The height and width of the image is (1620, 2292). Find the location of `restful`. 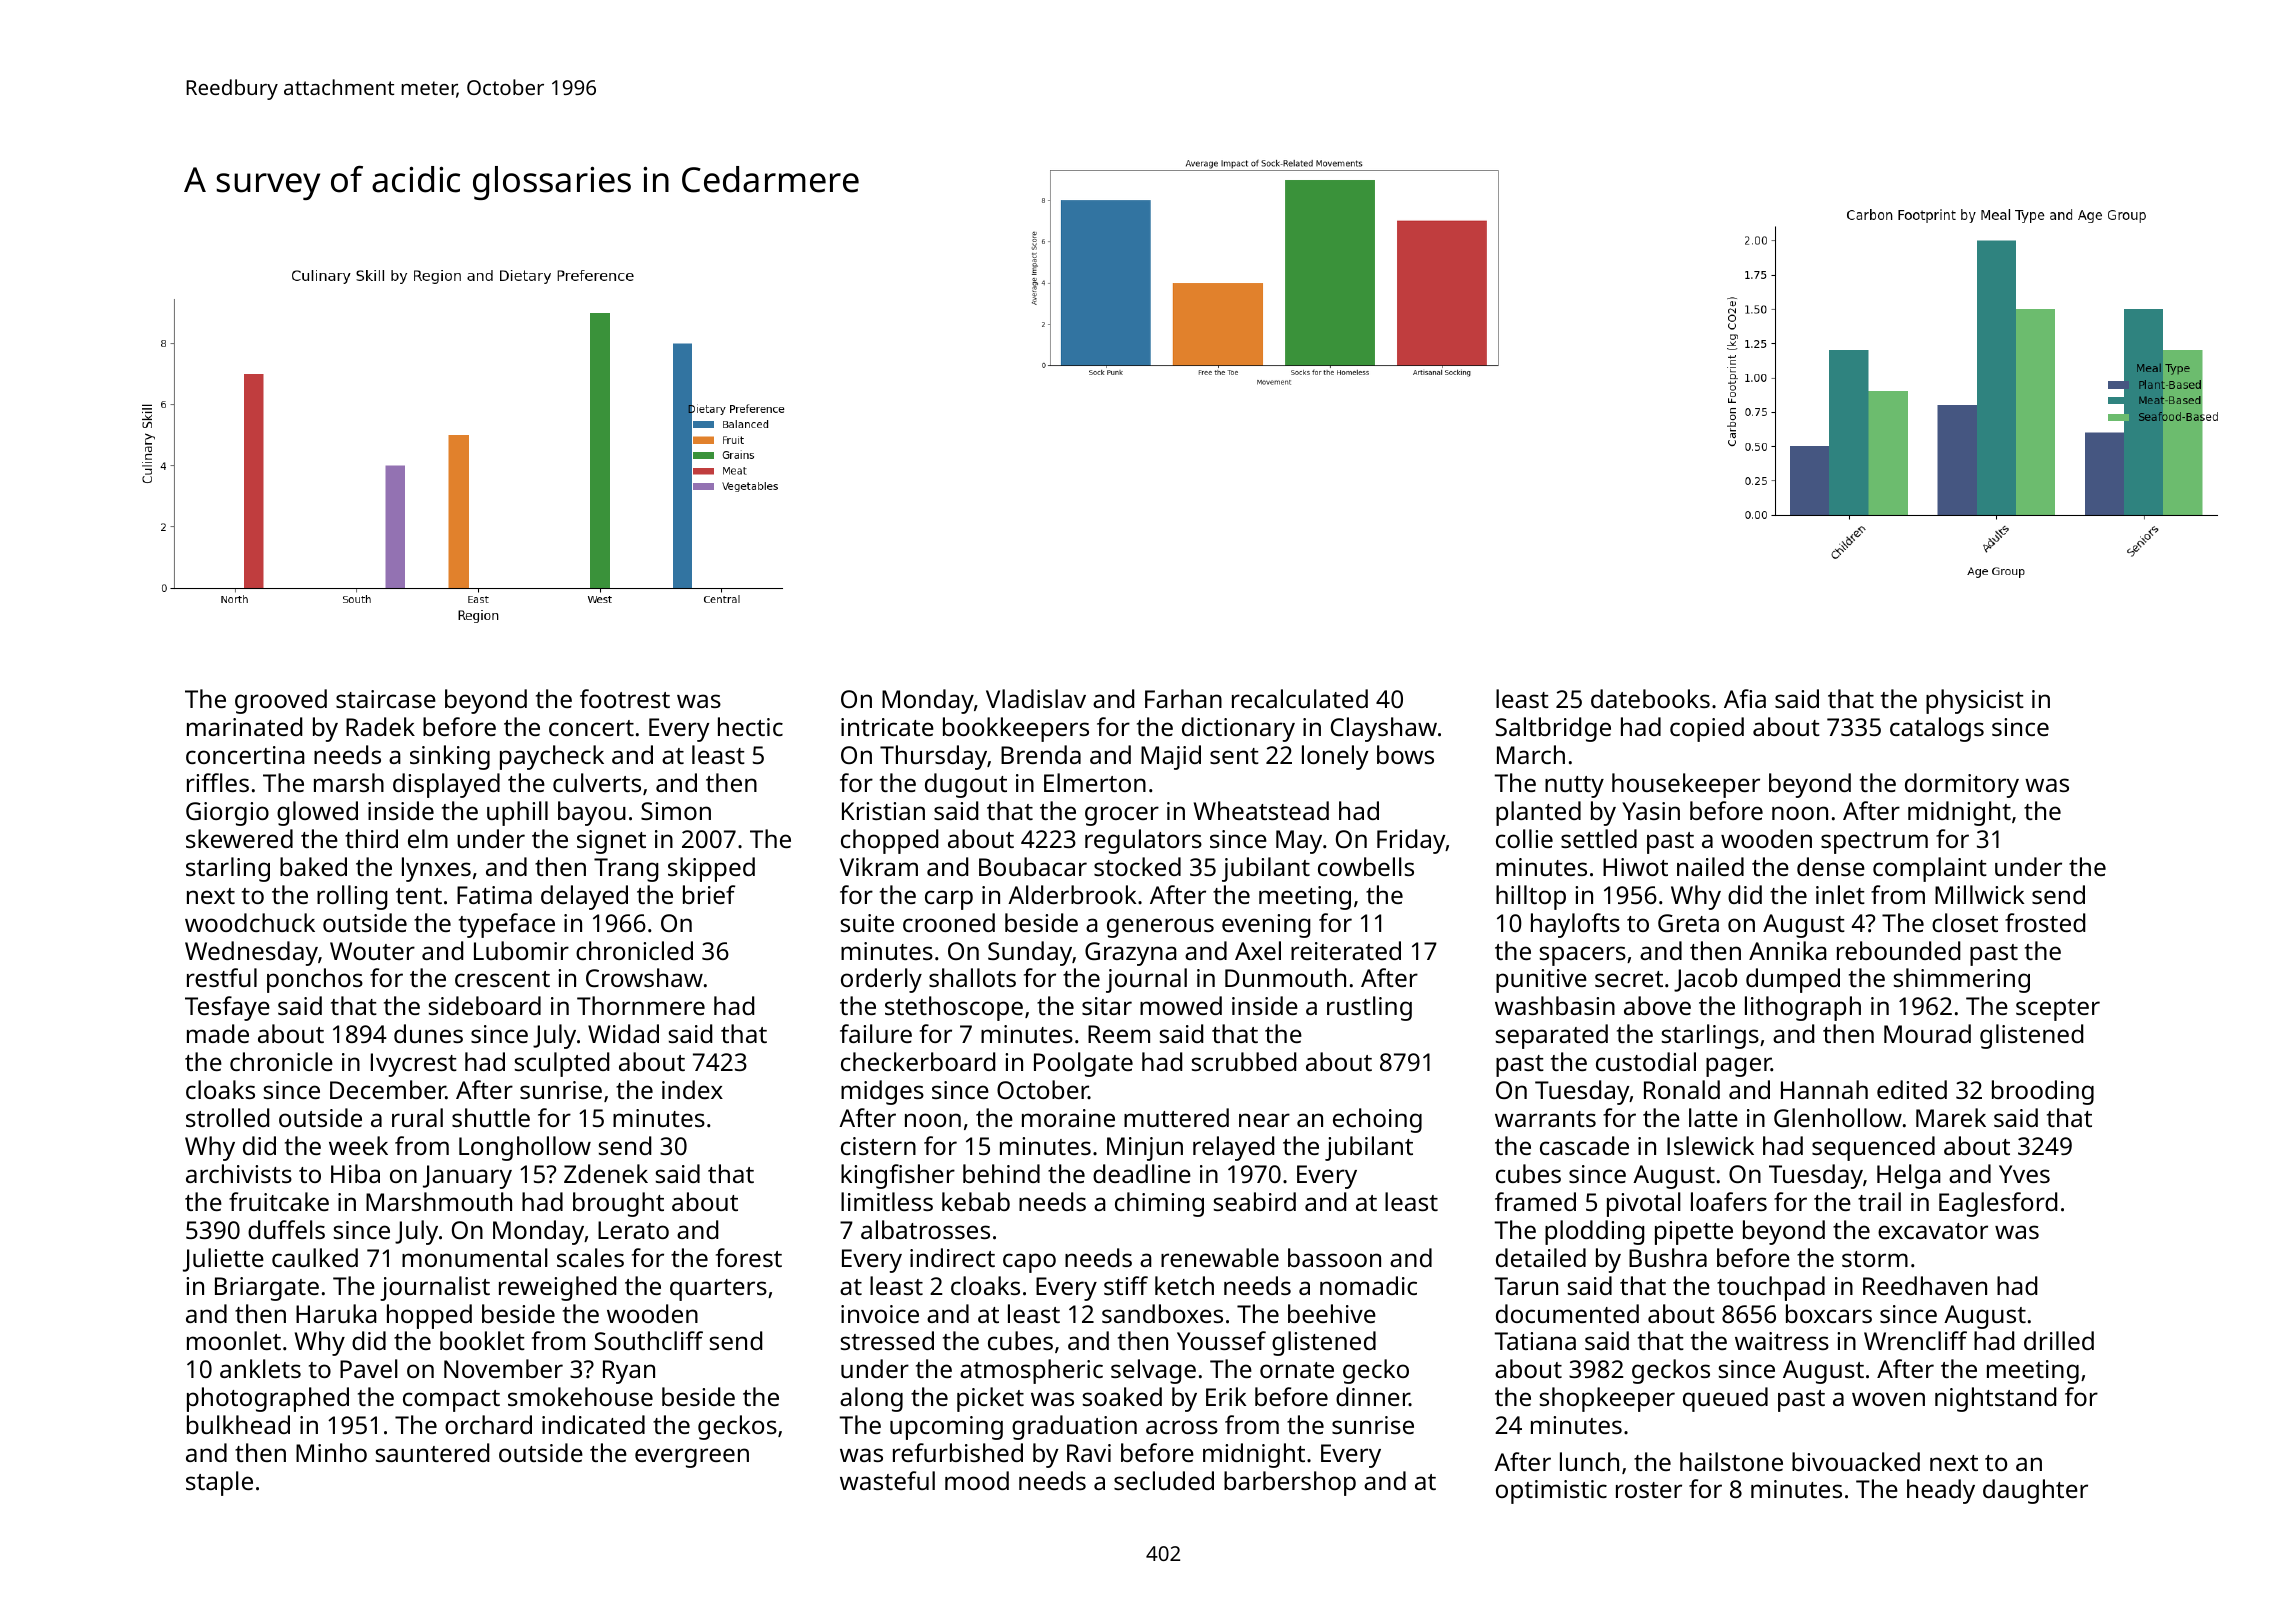

restful is located at coordinates (222, 977).
